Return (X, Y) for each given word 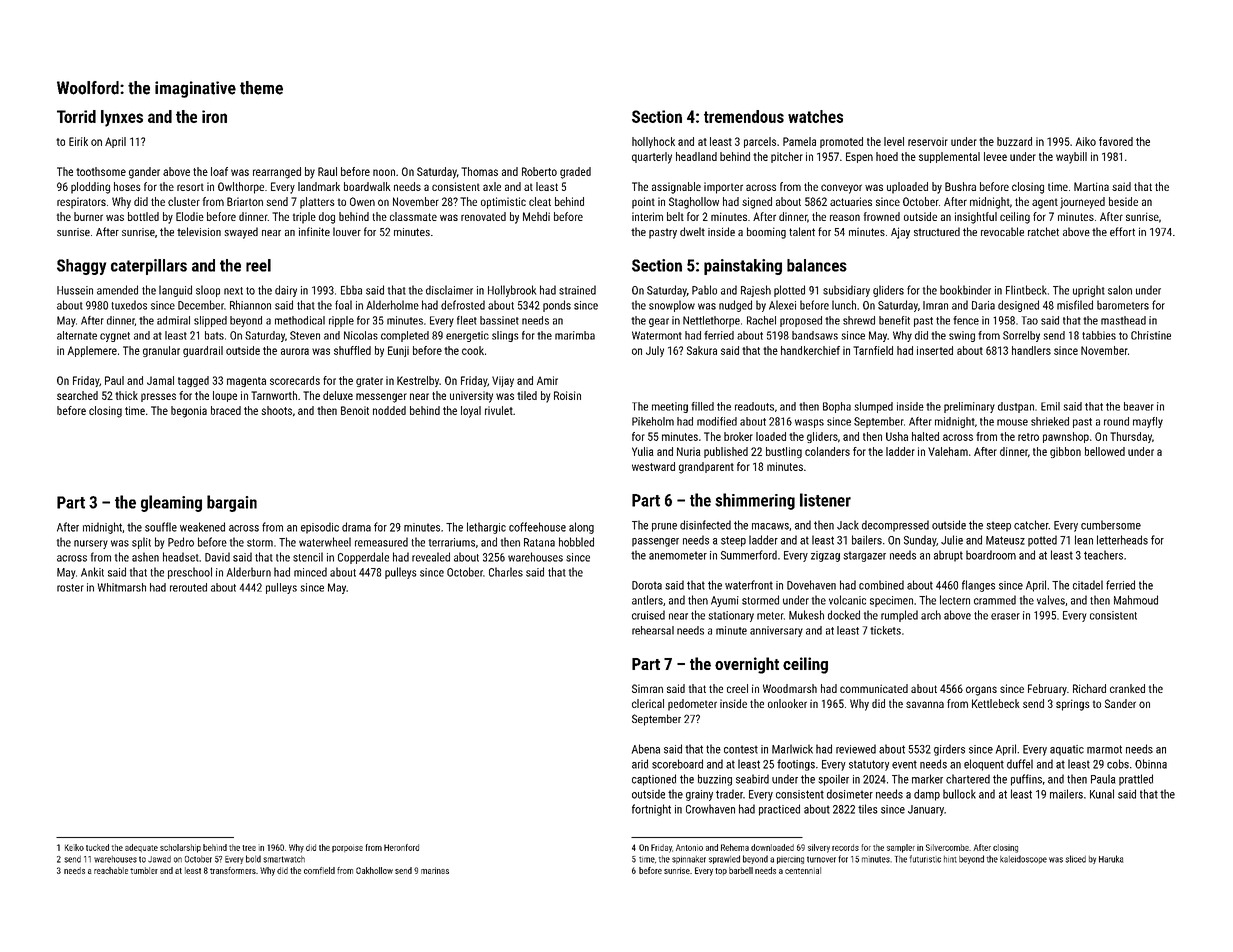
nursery (91, 544)
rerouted (188, 587)
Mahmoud (1136, 600)
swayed (241, 233)
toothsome (101, 171)
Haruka (1111, 859)
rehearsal (653, 630)
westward (653, 466)
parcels (760, 142)
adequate (141, 848)
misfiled (1075, 305)
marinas (435, 870)
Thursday (1131, 437)
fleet (467, 320)
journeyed (1082, 203)
